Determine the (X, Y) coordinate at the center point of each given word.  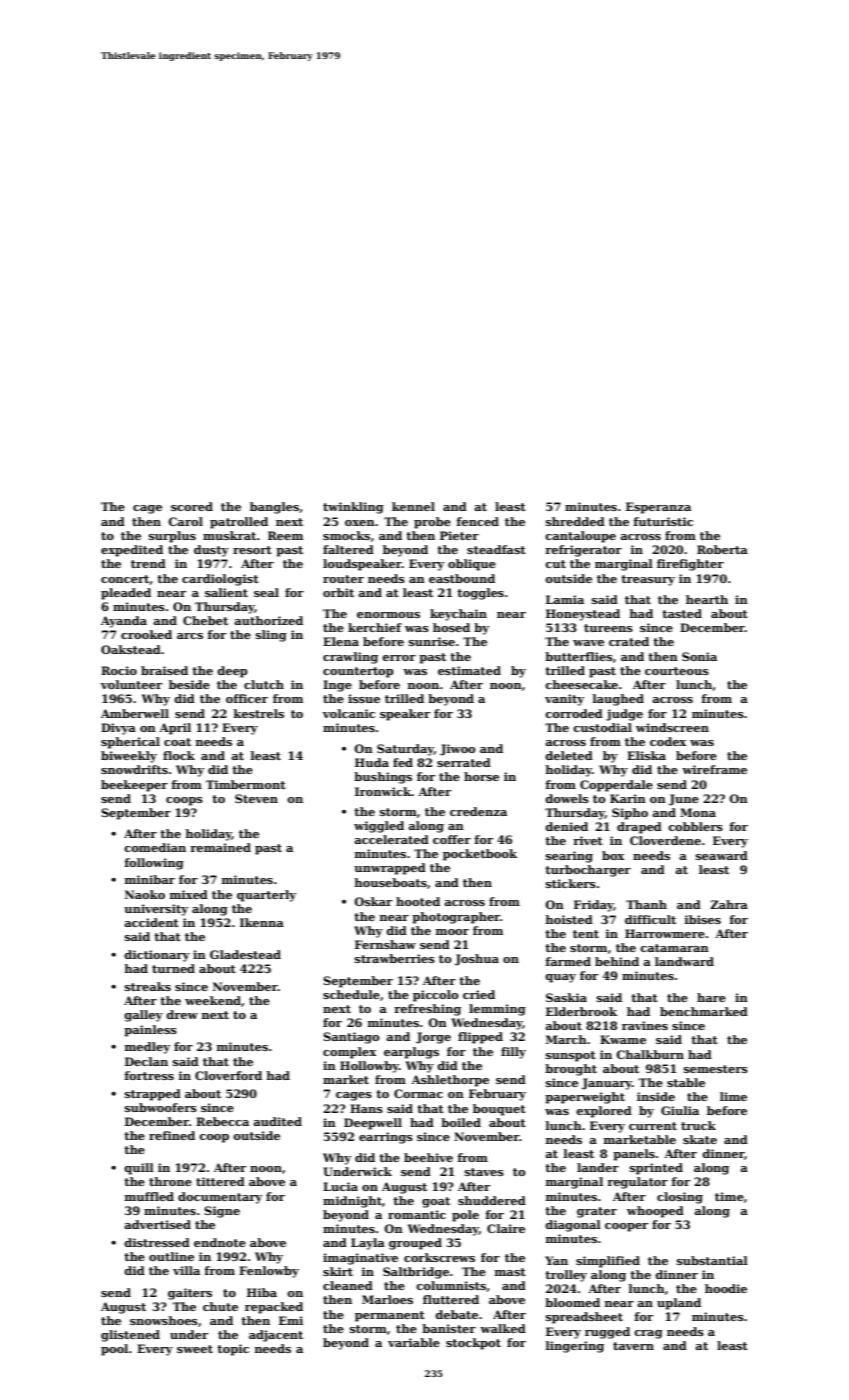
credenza (478, 811)
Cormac (418, 1093)
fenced (477, 521)
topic (233, 1350)
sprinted (656, 1169)
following (154, 864)
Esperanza (658, 508)
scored (192, 506)
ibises (703, 919)
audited (277, 1121)
